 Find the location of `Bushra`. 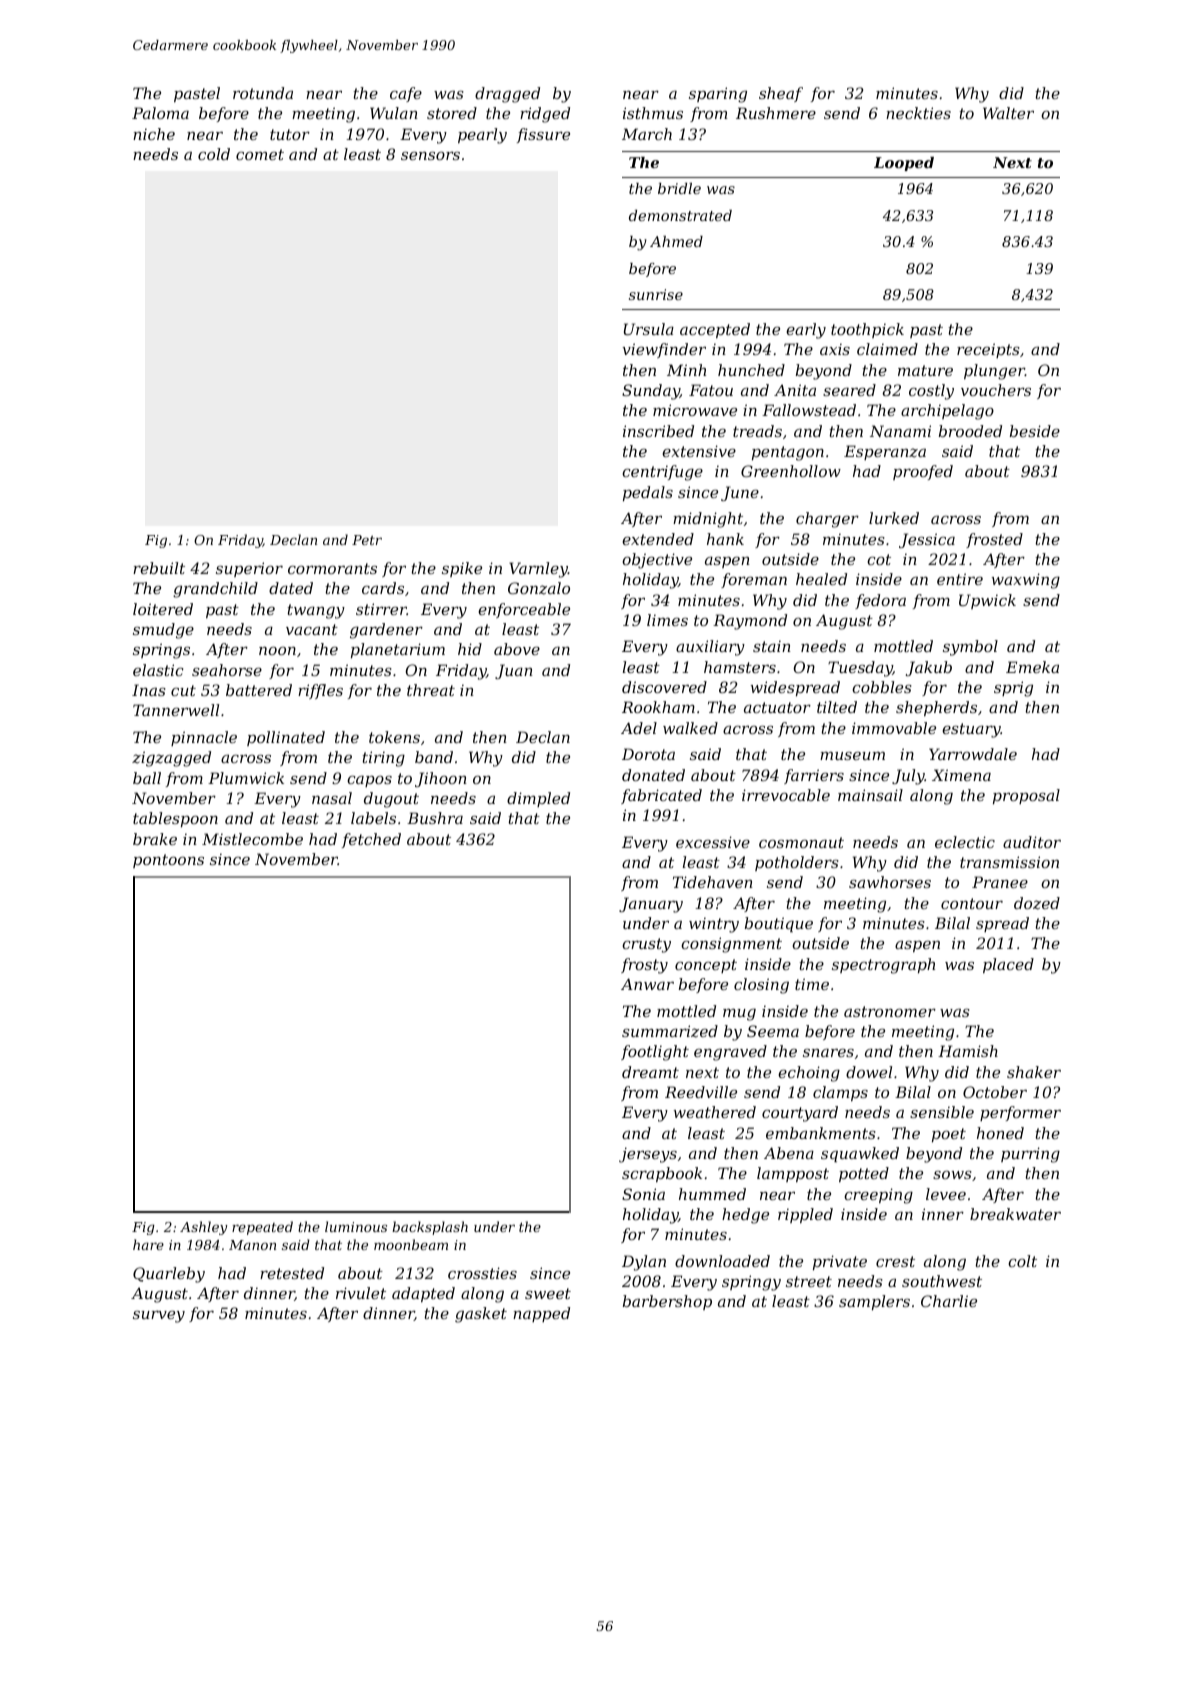

Bushra is located at coordinates (435, 818).
